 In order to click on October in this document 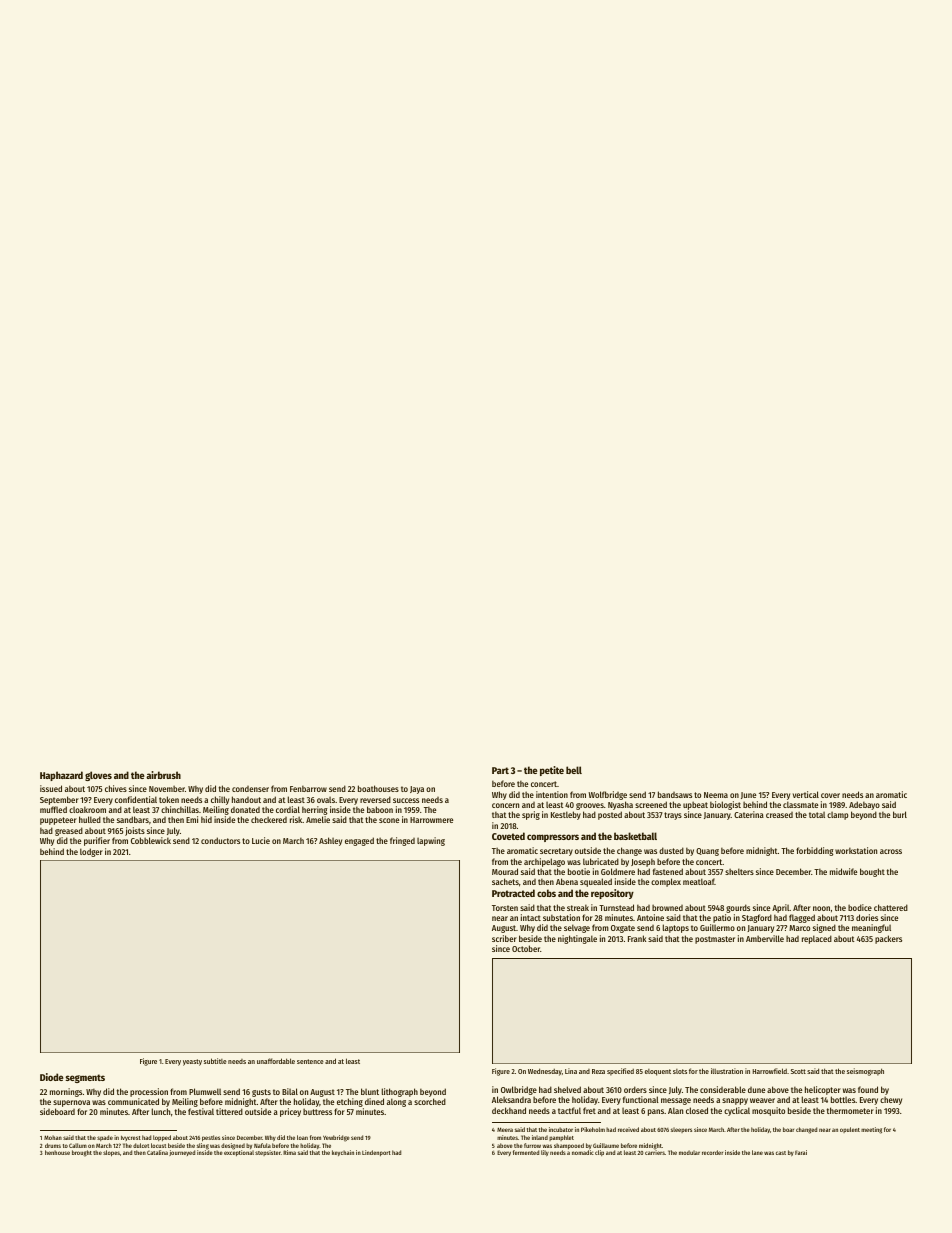, I will do `click(526, 948)`.
